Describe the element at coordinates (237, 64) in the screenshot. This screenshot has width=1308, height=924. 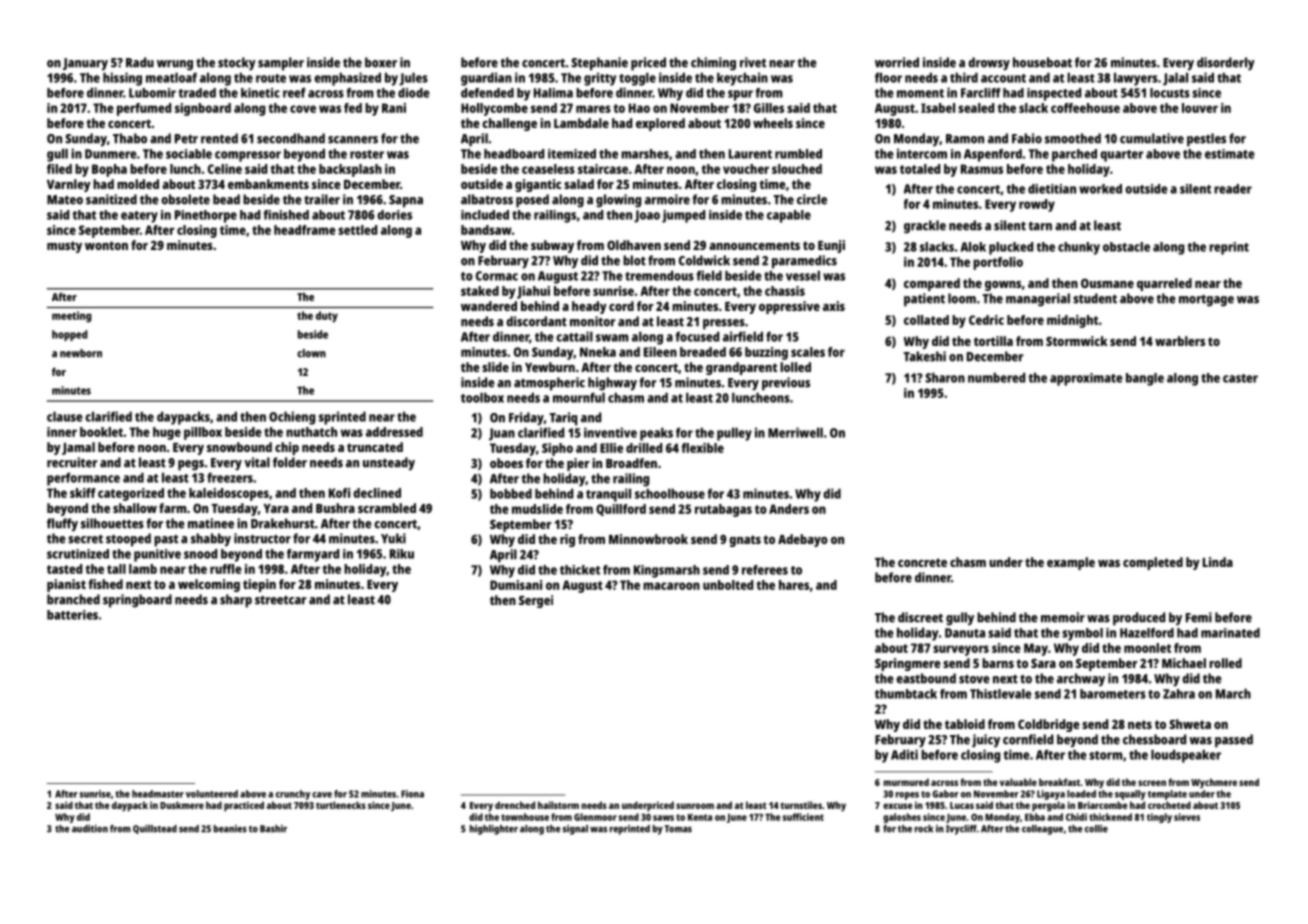
I see `stocky` at that location.
